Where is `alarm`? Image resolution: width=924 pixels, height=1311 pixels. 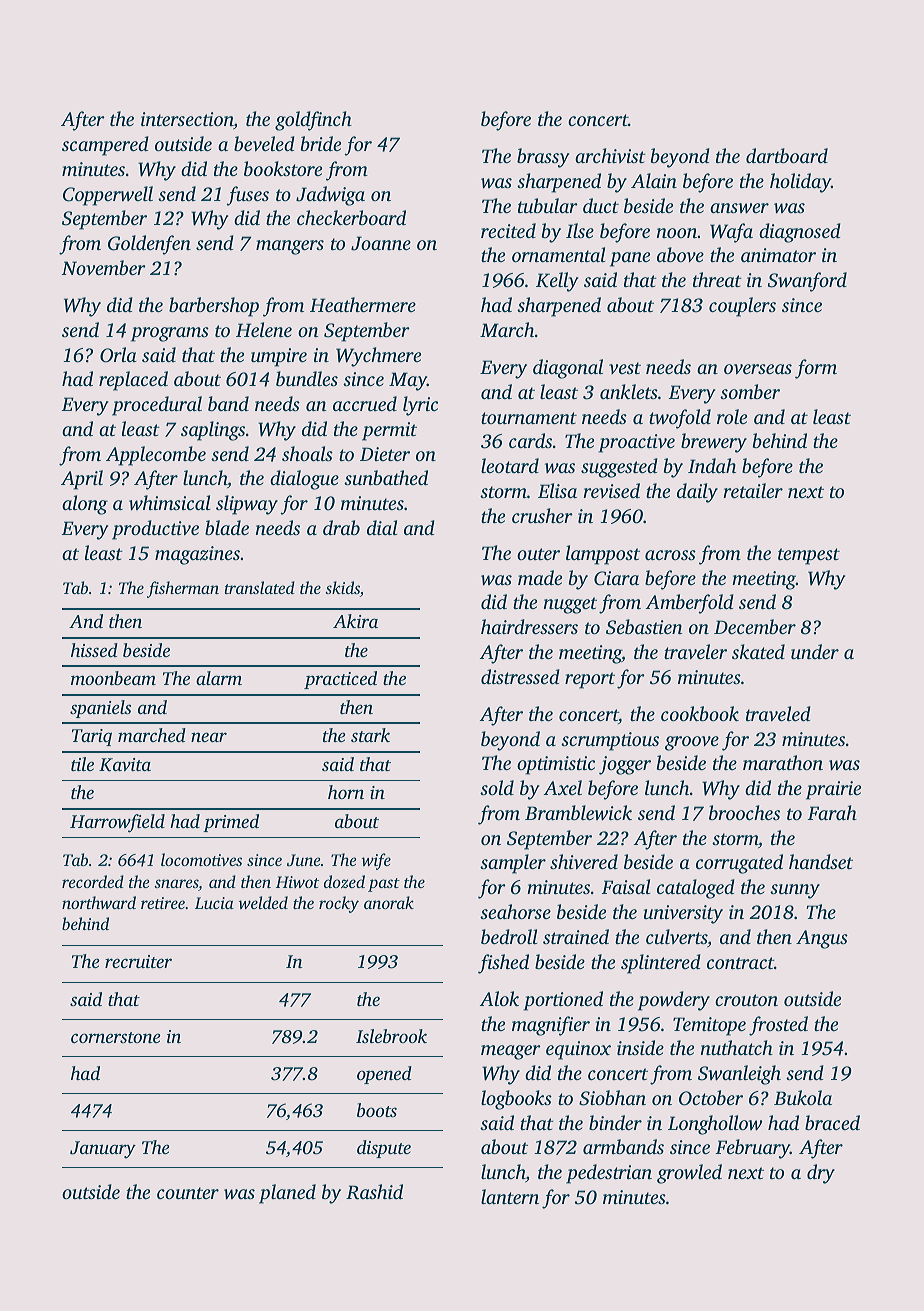 alarm is located at coordinates (219, 678).
